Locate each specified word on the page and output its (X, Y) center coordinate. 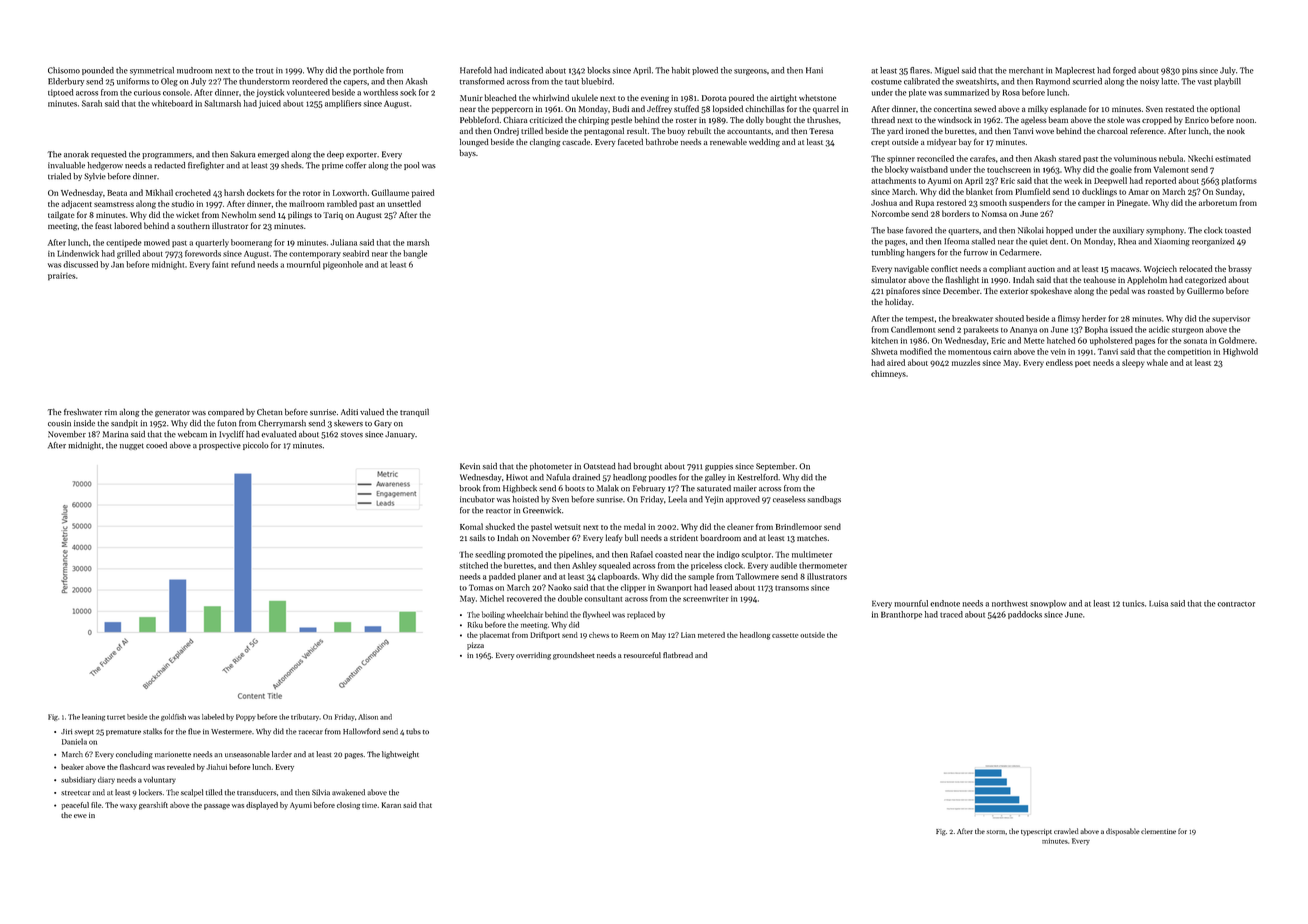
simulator (888, 279)
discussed (80, 264)
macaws (1125, 269)
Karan (391, 805)
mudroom (194, 70)
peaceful (75, 806)
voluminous (1135, 158)
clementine (1158, 831)
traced (951, 614)
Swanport (674, 588)
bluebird (596, 81)
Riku (475, 625)
